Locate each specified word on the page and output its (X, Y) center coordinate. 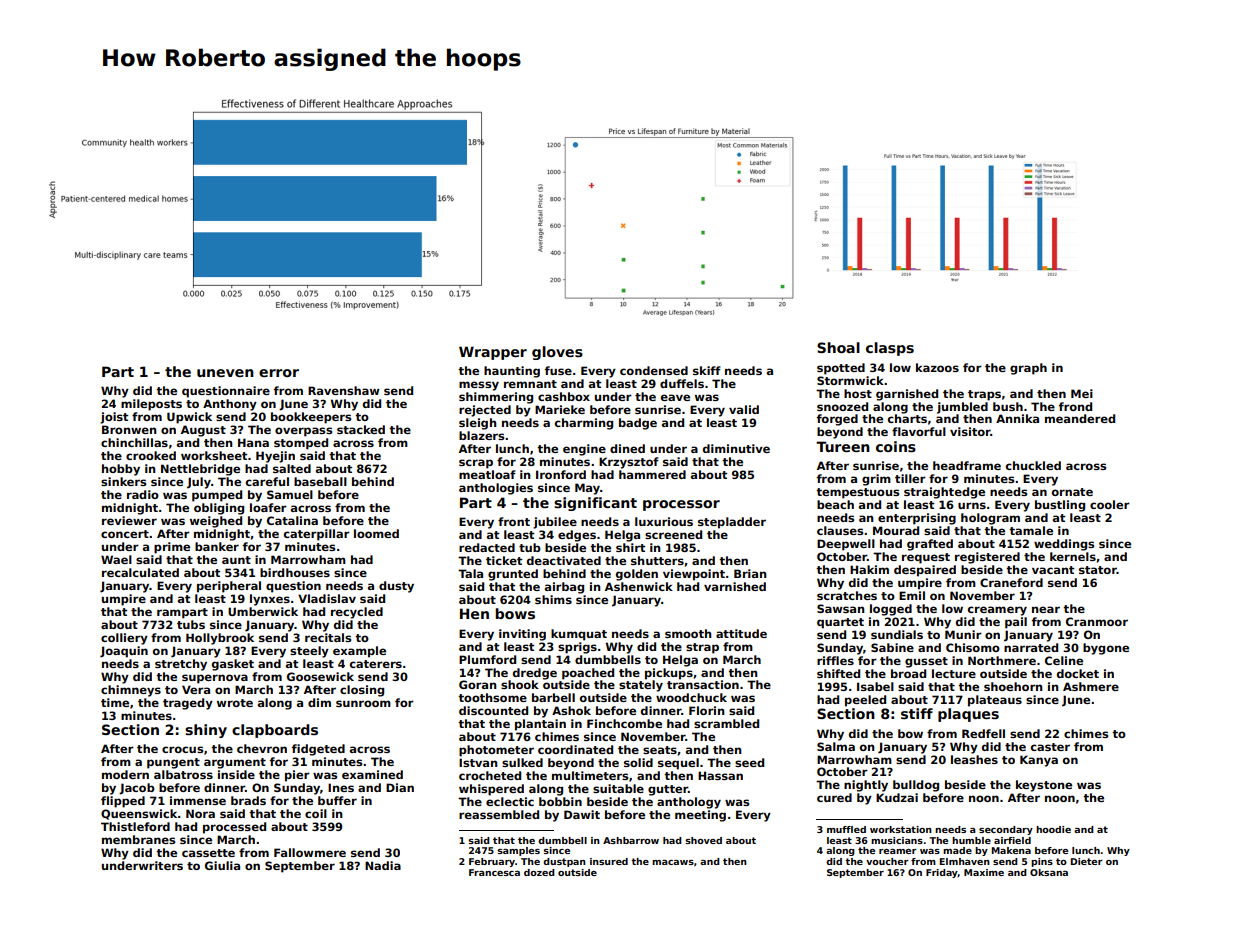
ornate (1072, 492)
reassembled (499, 814)
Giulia (222, 865)
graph (1028, 369)
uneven (225, 373)
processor (681, 505)
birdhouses (295, 572)
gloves (557, 353)
